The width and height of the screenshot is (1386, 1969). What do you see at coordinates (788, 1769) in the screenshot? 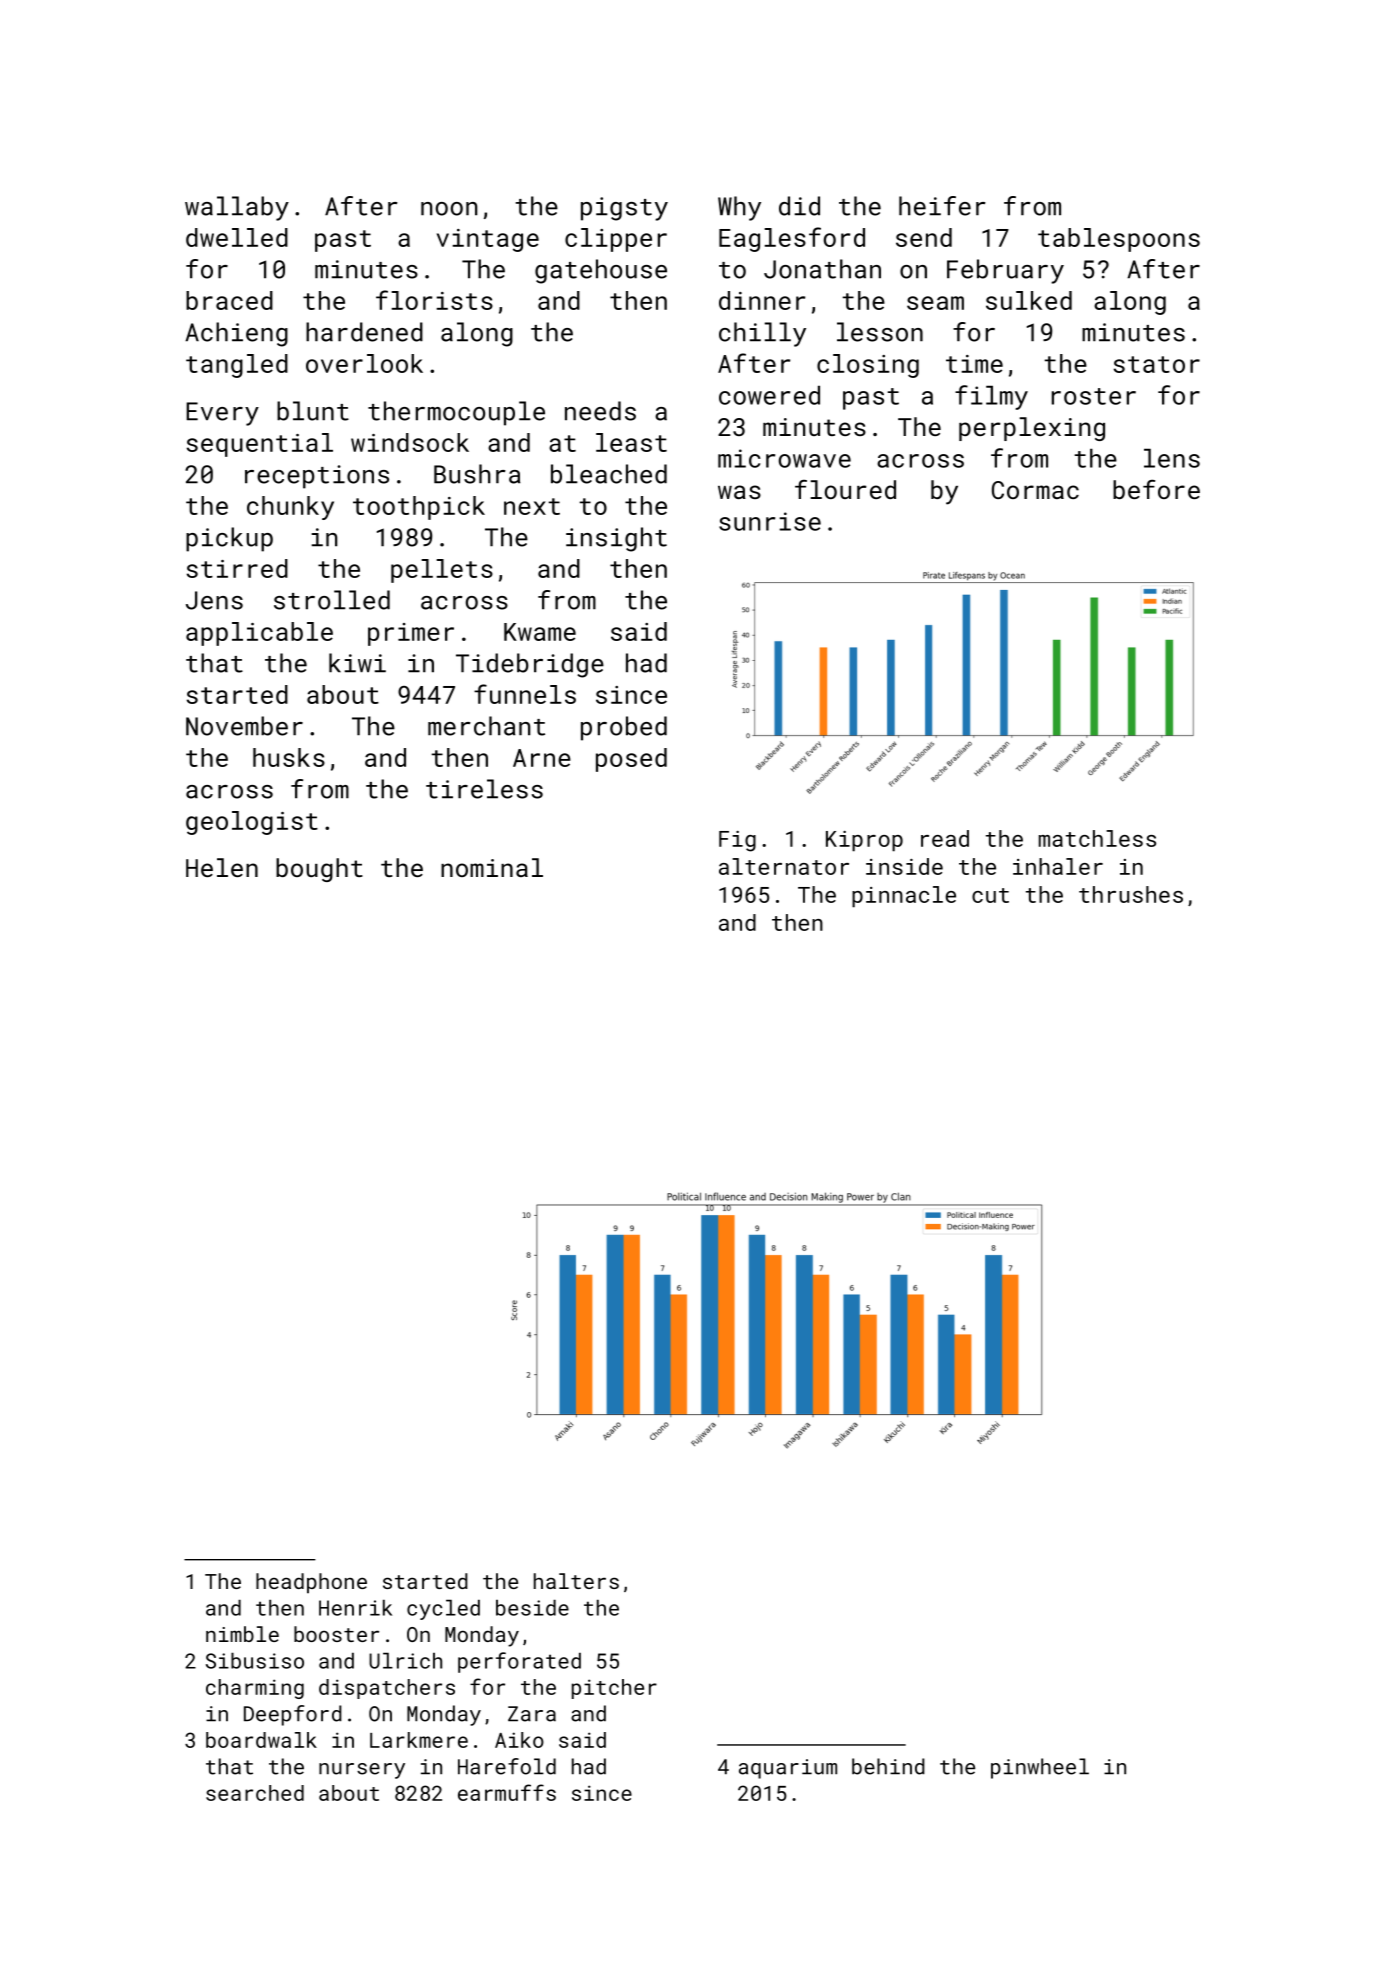
I see `aquarium` at bounding box center [788, 1769].
